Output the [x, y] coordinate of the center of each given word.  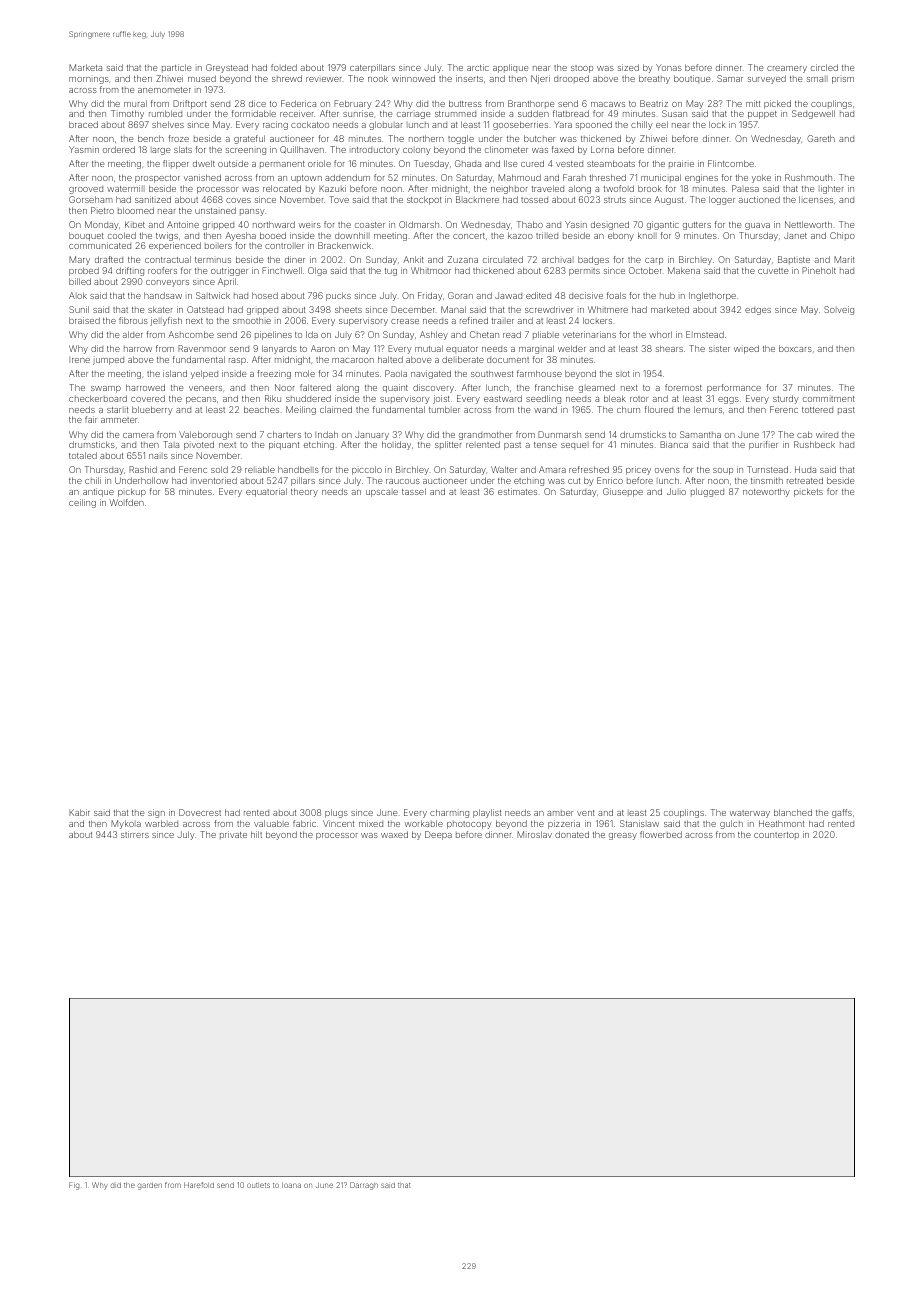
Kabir [79, 812]
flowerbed [661, 834]
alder [132, 334]
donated [572, 834]
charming [449, 813]
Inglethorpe [712, 296]
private [233, 835]
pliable [546, 335]
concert [469, 236]
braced [83, 124]
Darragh [364, 1186]
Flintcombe [731, 163]
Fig [74, 1186]
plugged [707, 492]
